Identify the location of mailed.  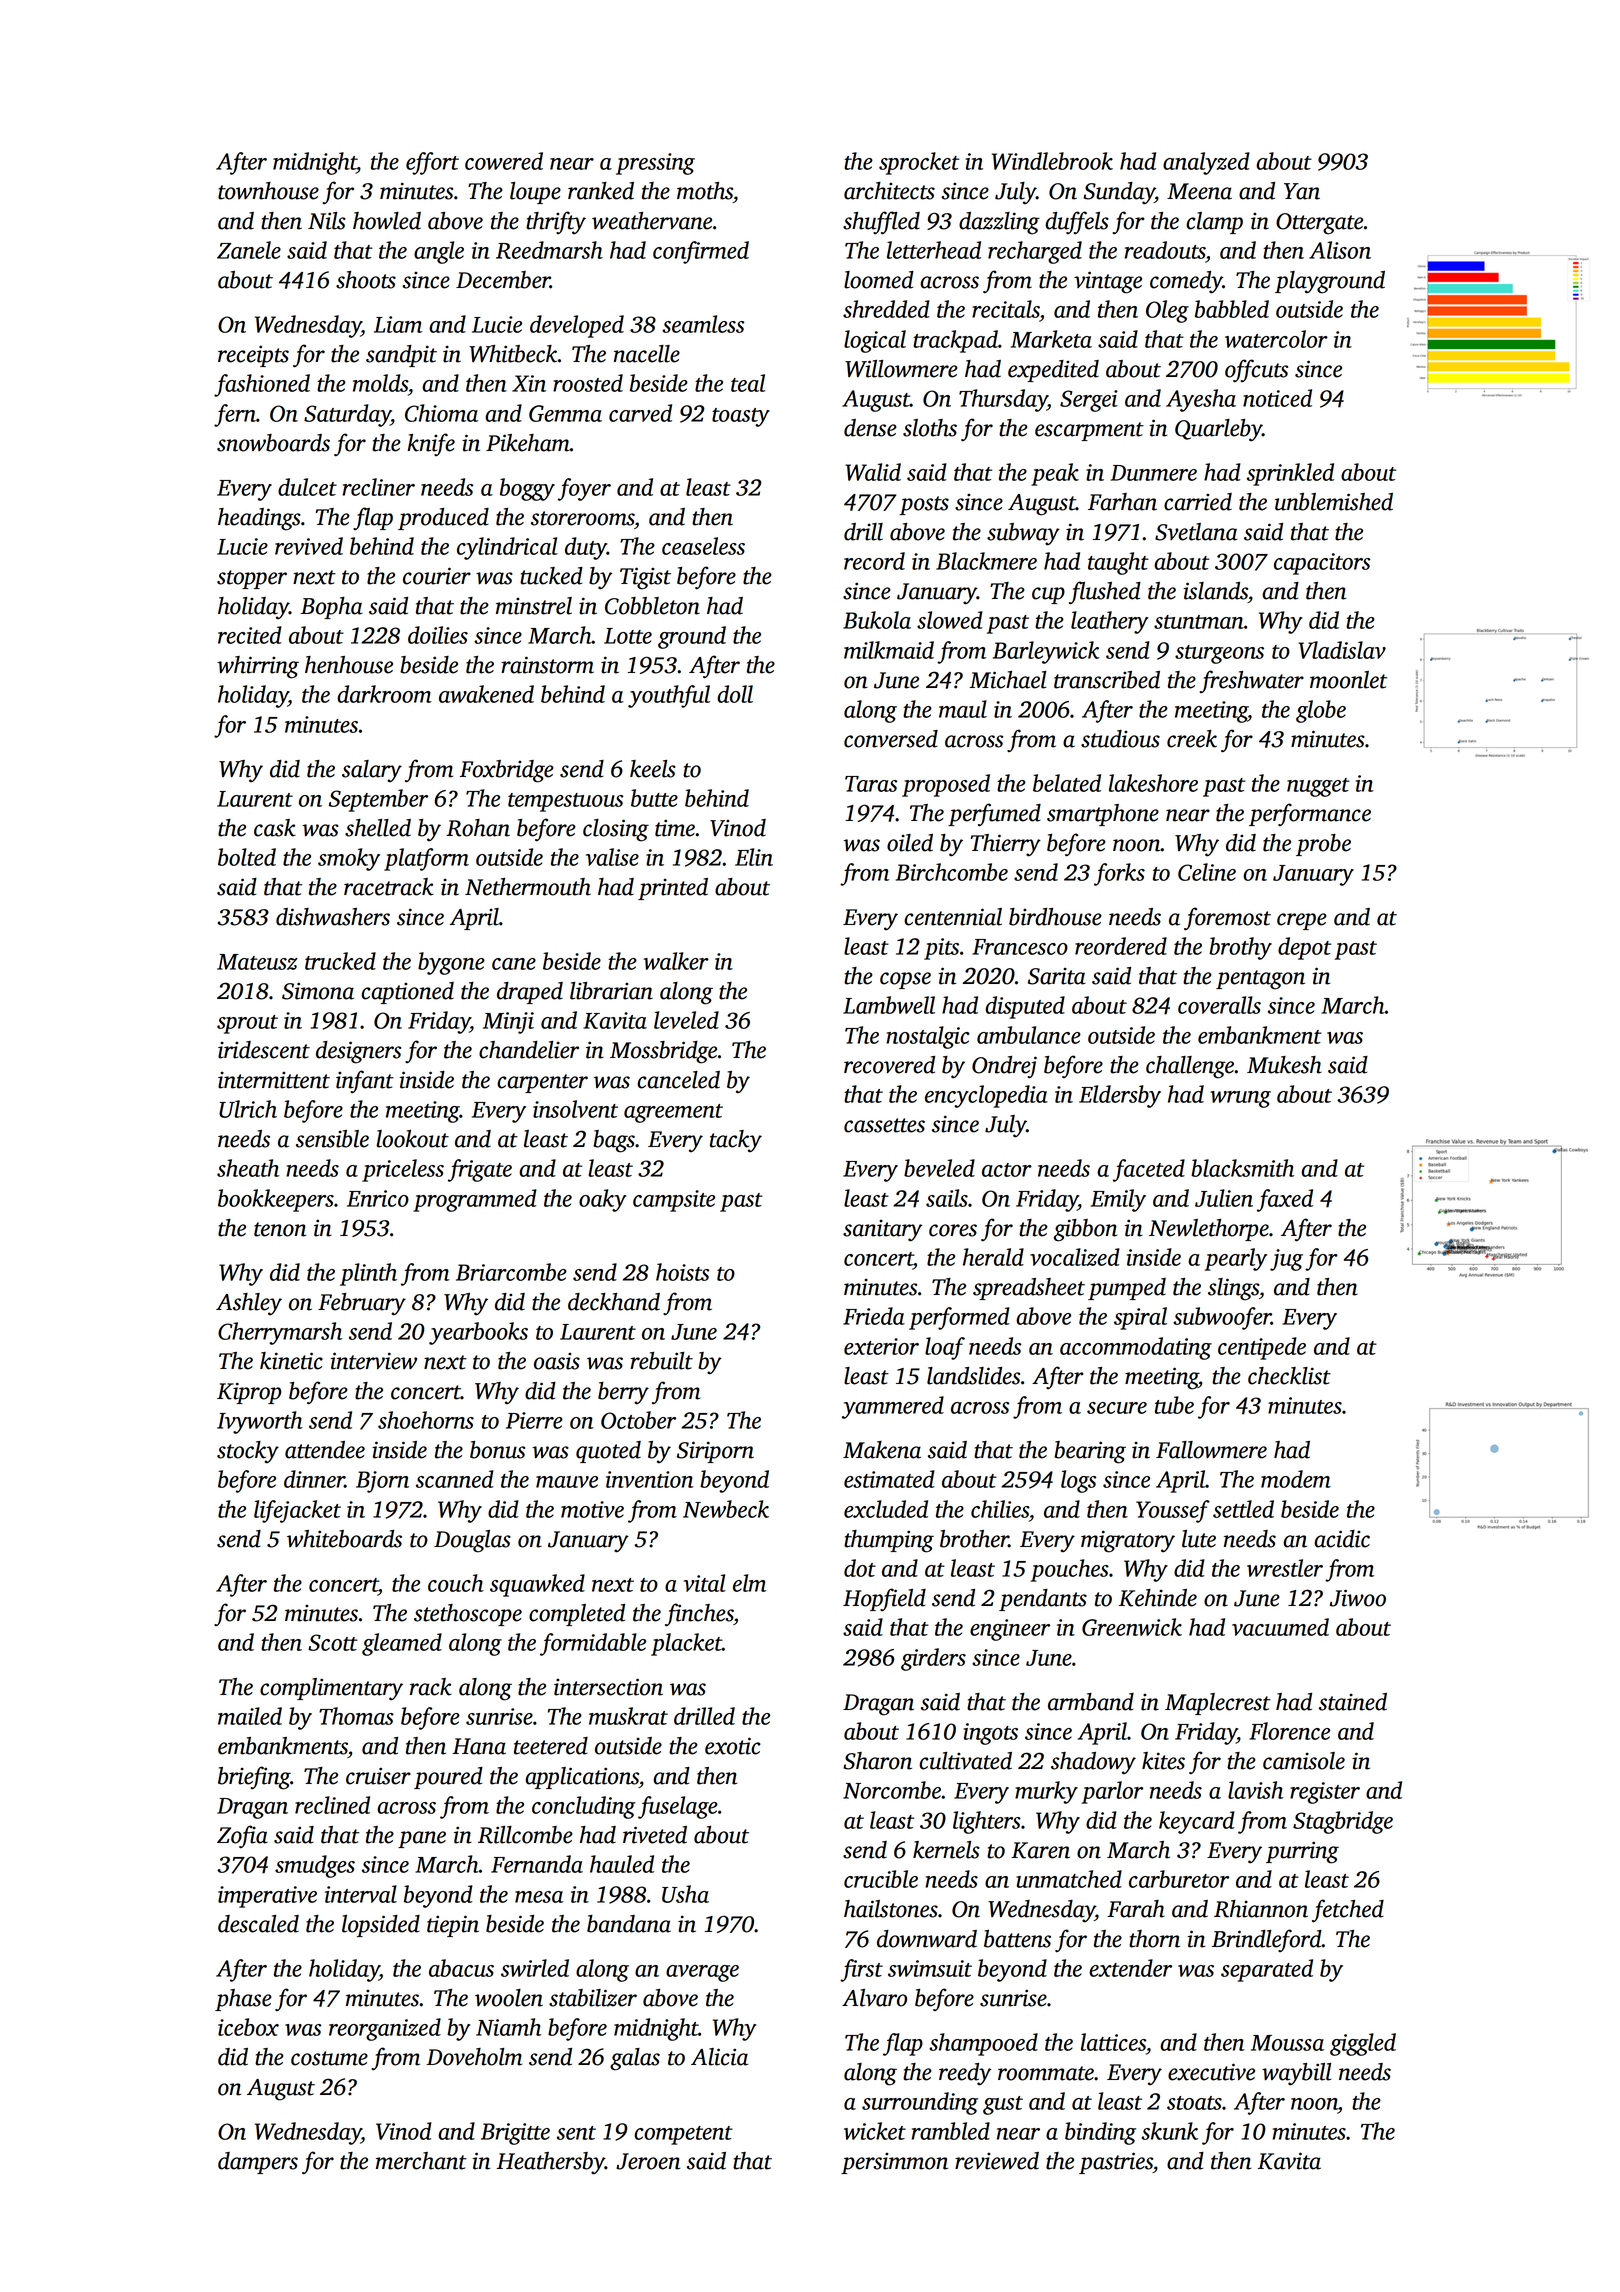
(250, 1716).
